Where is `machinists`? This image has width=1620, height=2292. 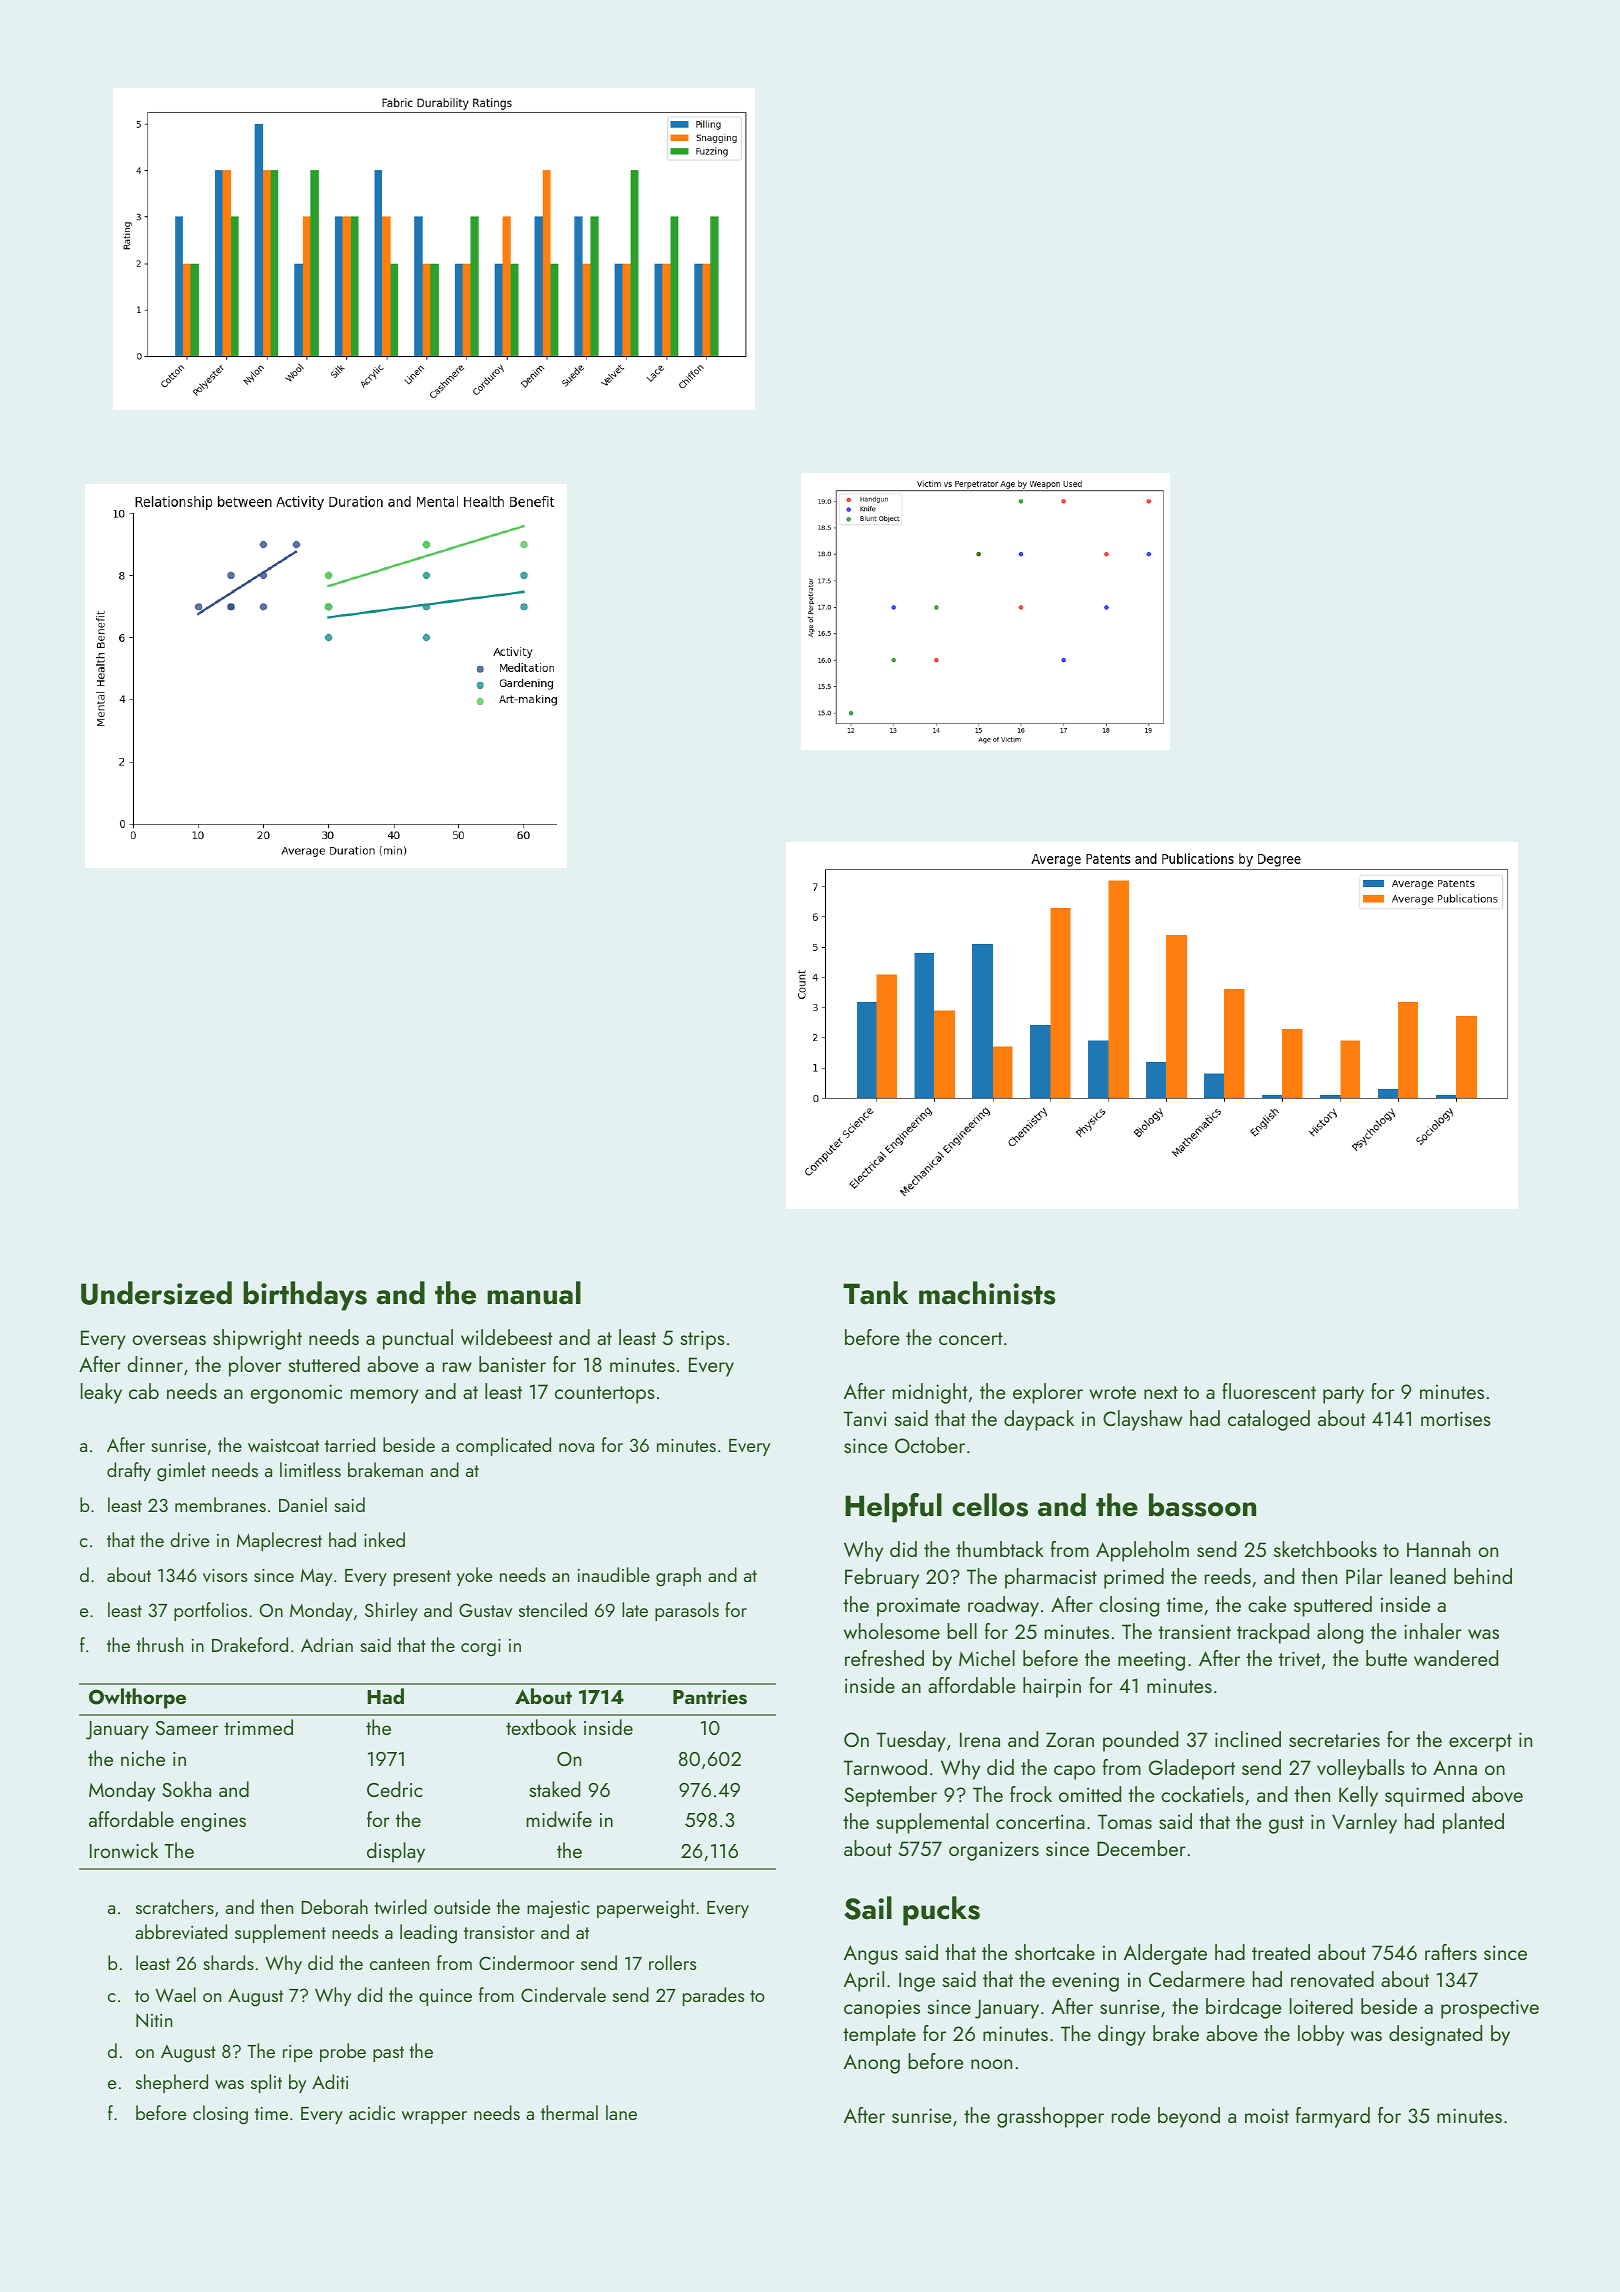
machinists is located at coordinates (987, 1293).
